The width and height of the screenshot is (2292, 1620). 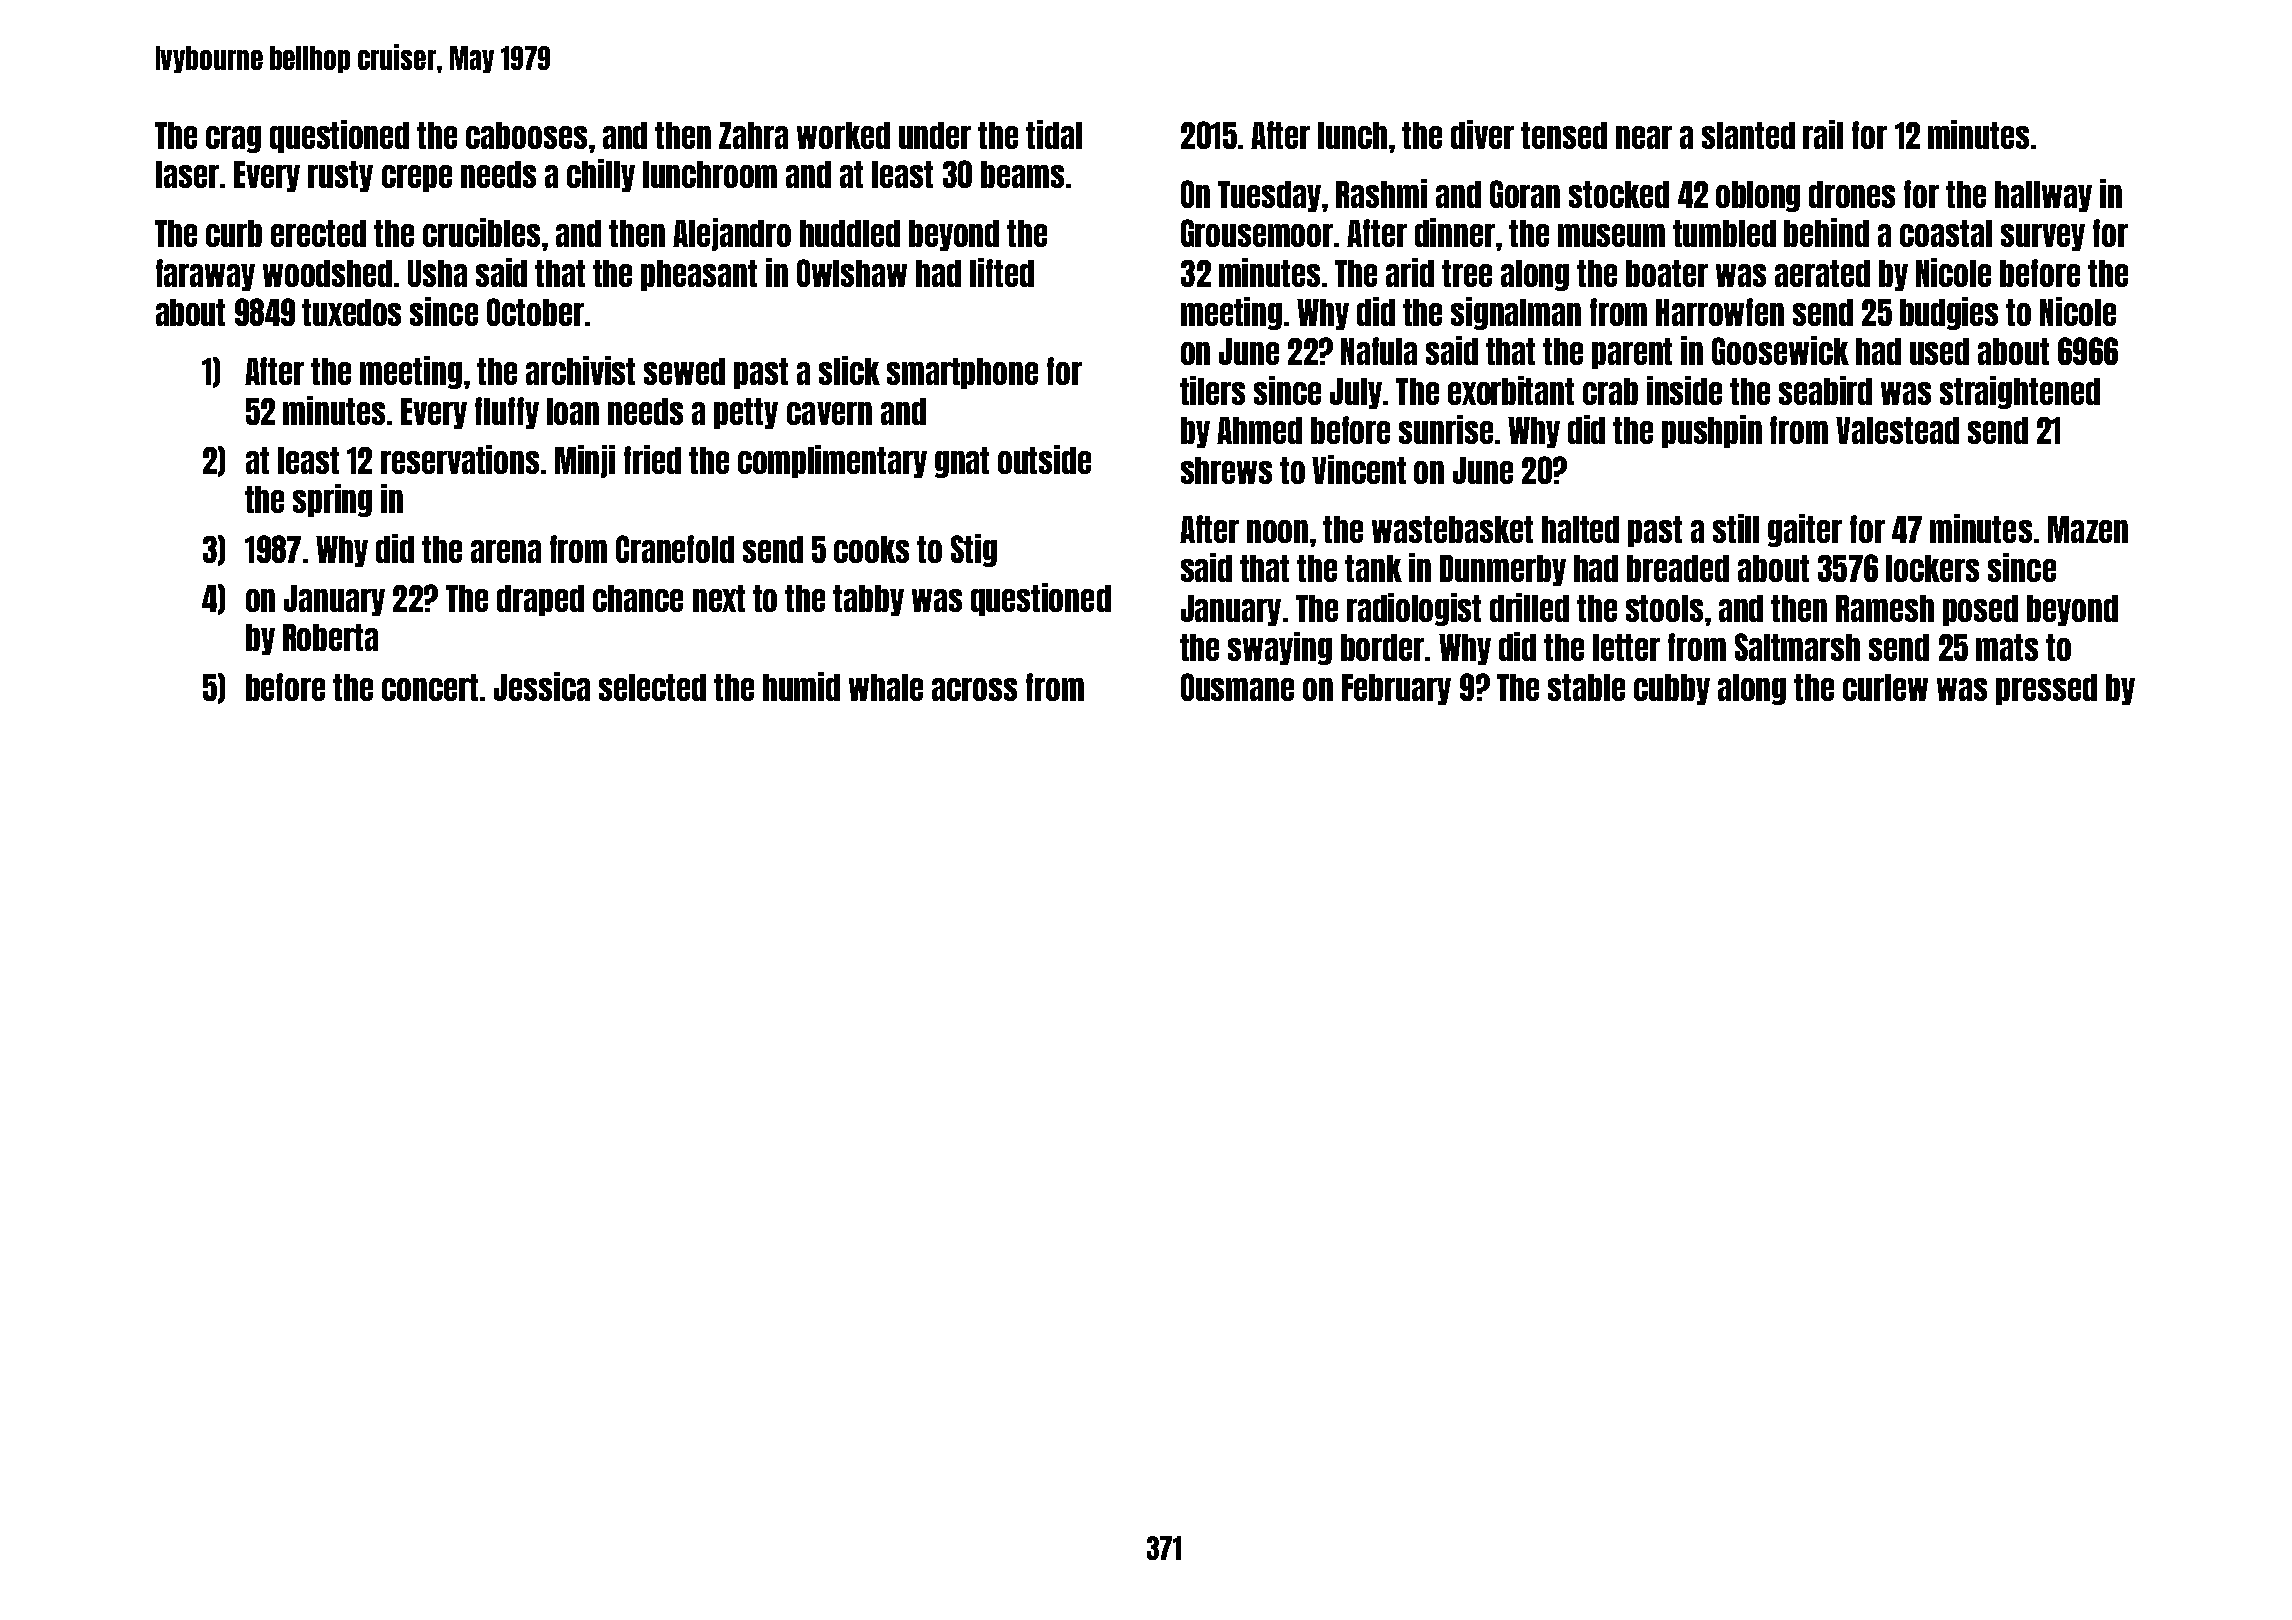 What do you see at coordinates (1748, 135) in the screenshot?
I see `slanted` at bounding box center [1748, 135].
